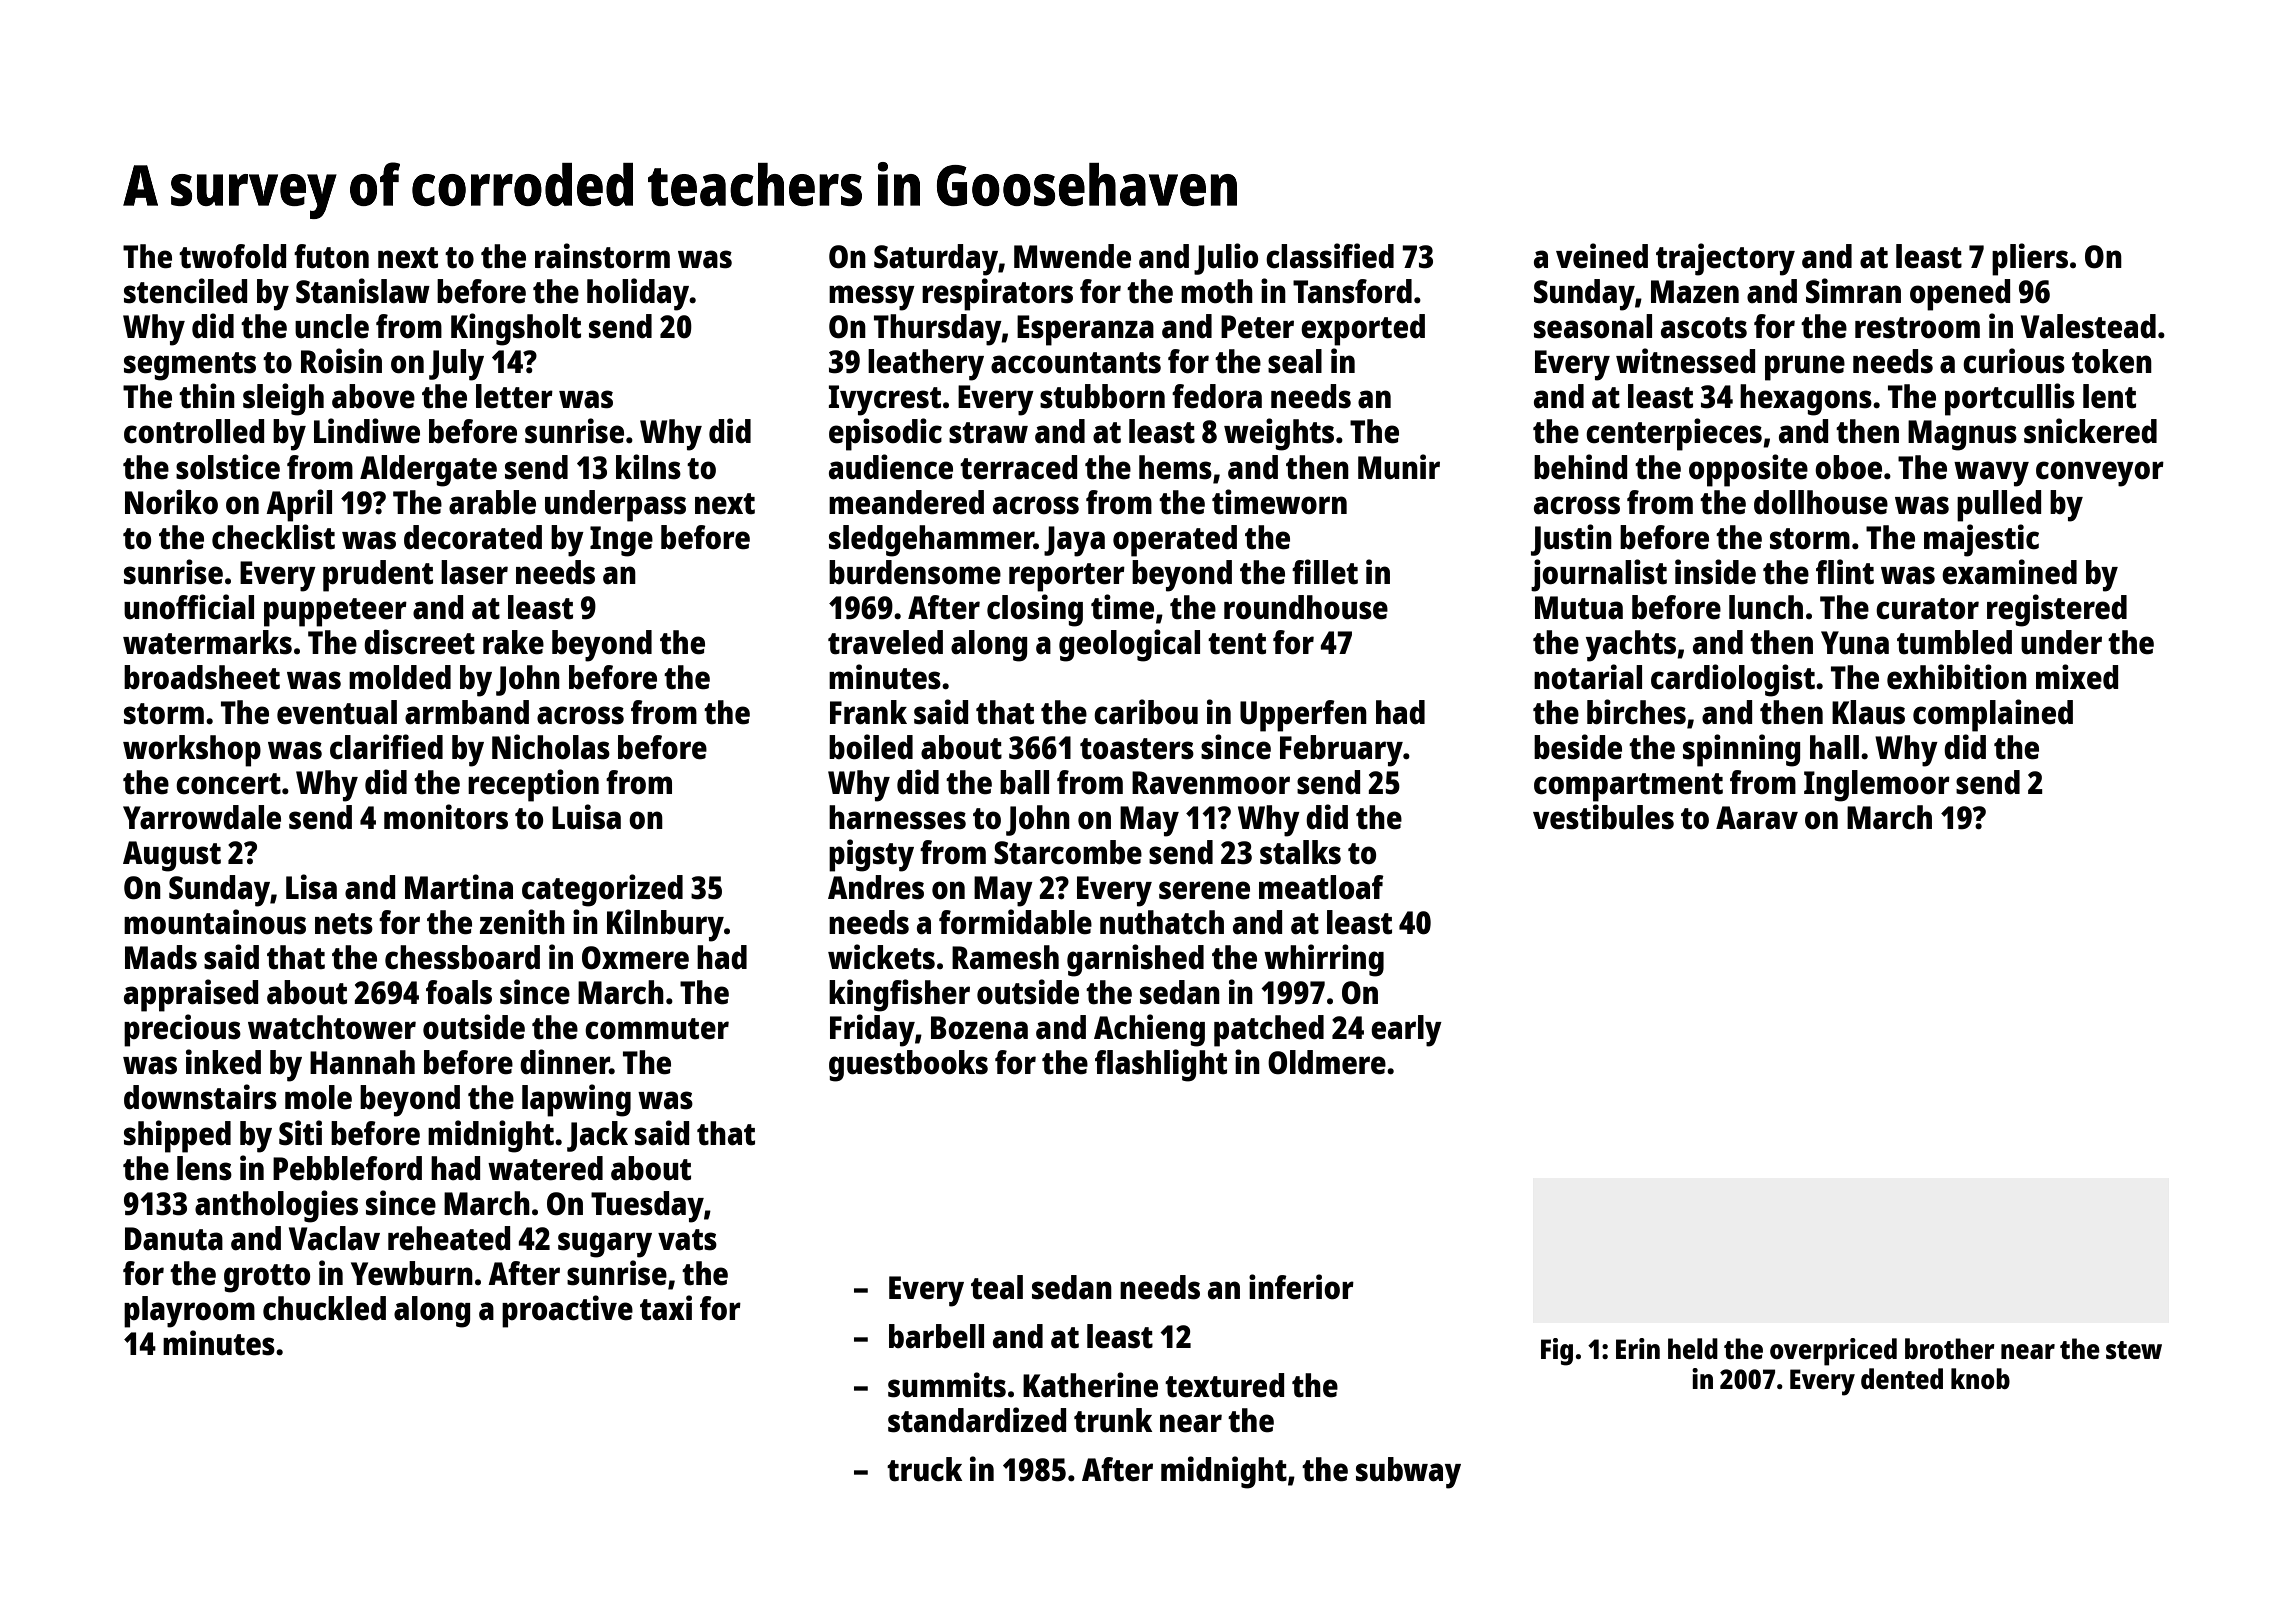 Image resolution: width=2292 pixels, height=1620 pixels. What do you see at coordinates (1161, 1065) in the image?
I see `flashlight` at bounding box center [1161, 1065].
